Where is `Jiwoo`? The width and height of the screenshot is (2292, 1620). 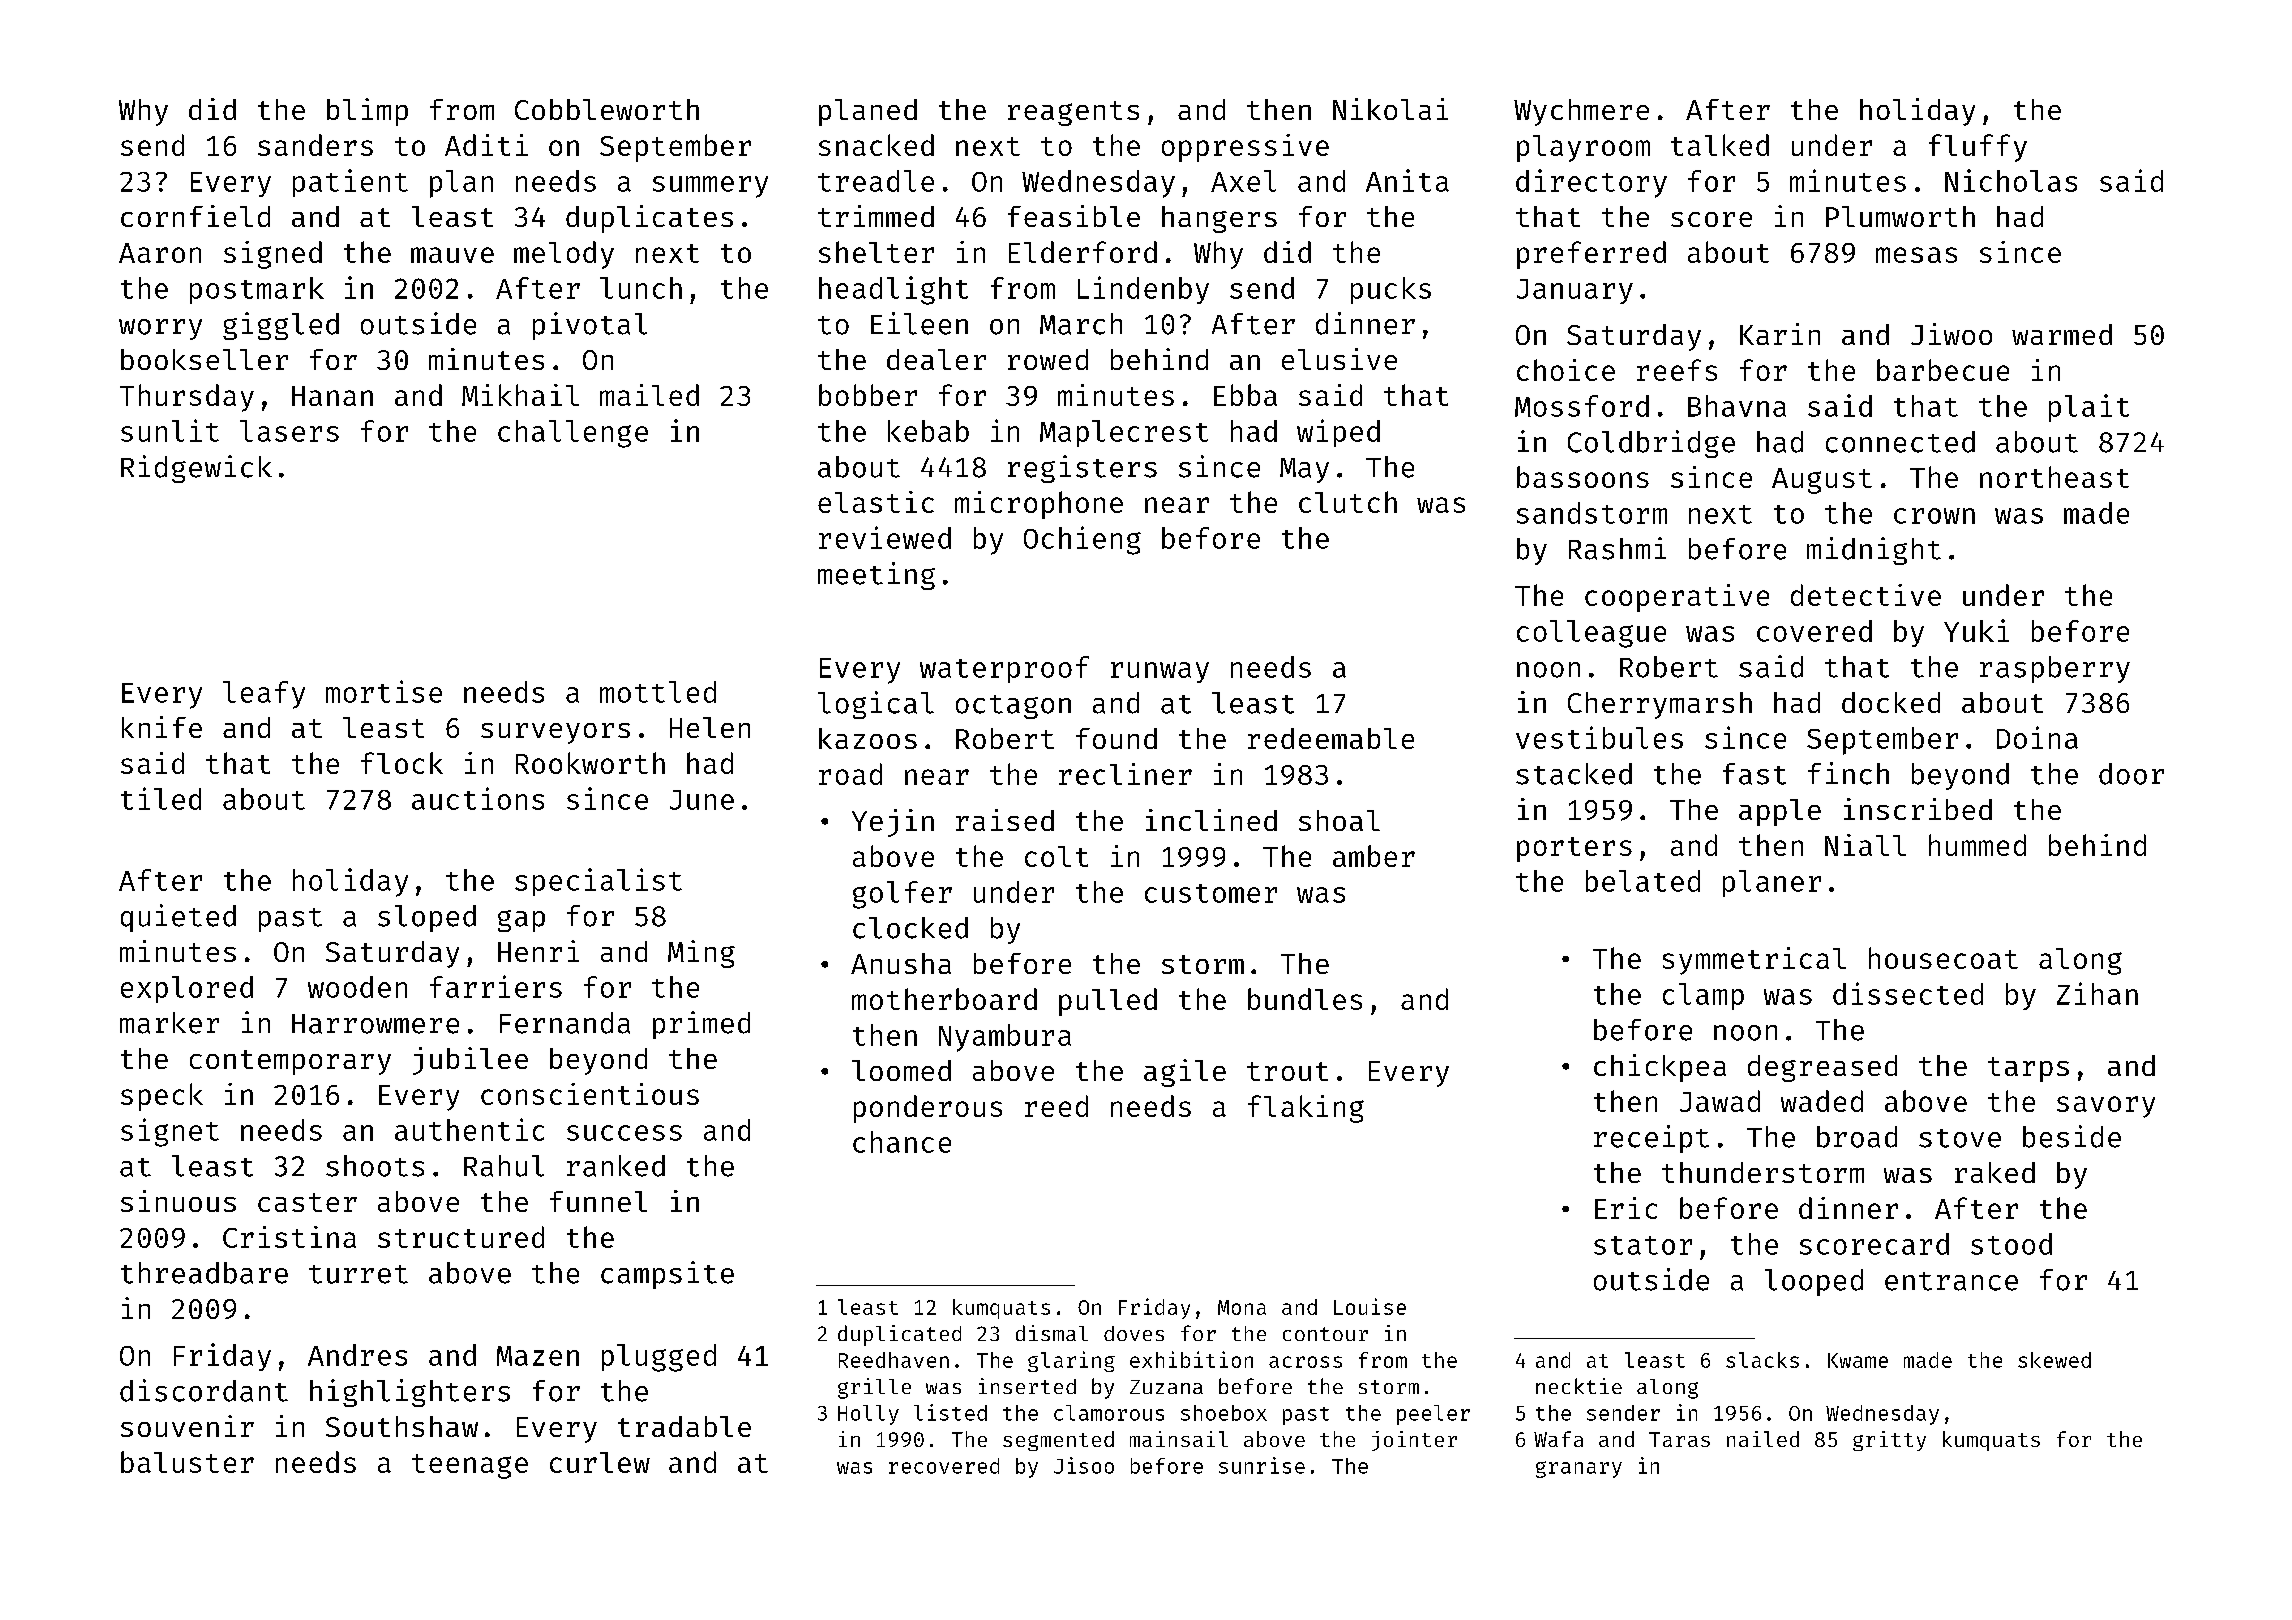 Jiwoo is located at coordinates (1951, 334).
